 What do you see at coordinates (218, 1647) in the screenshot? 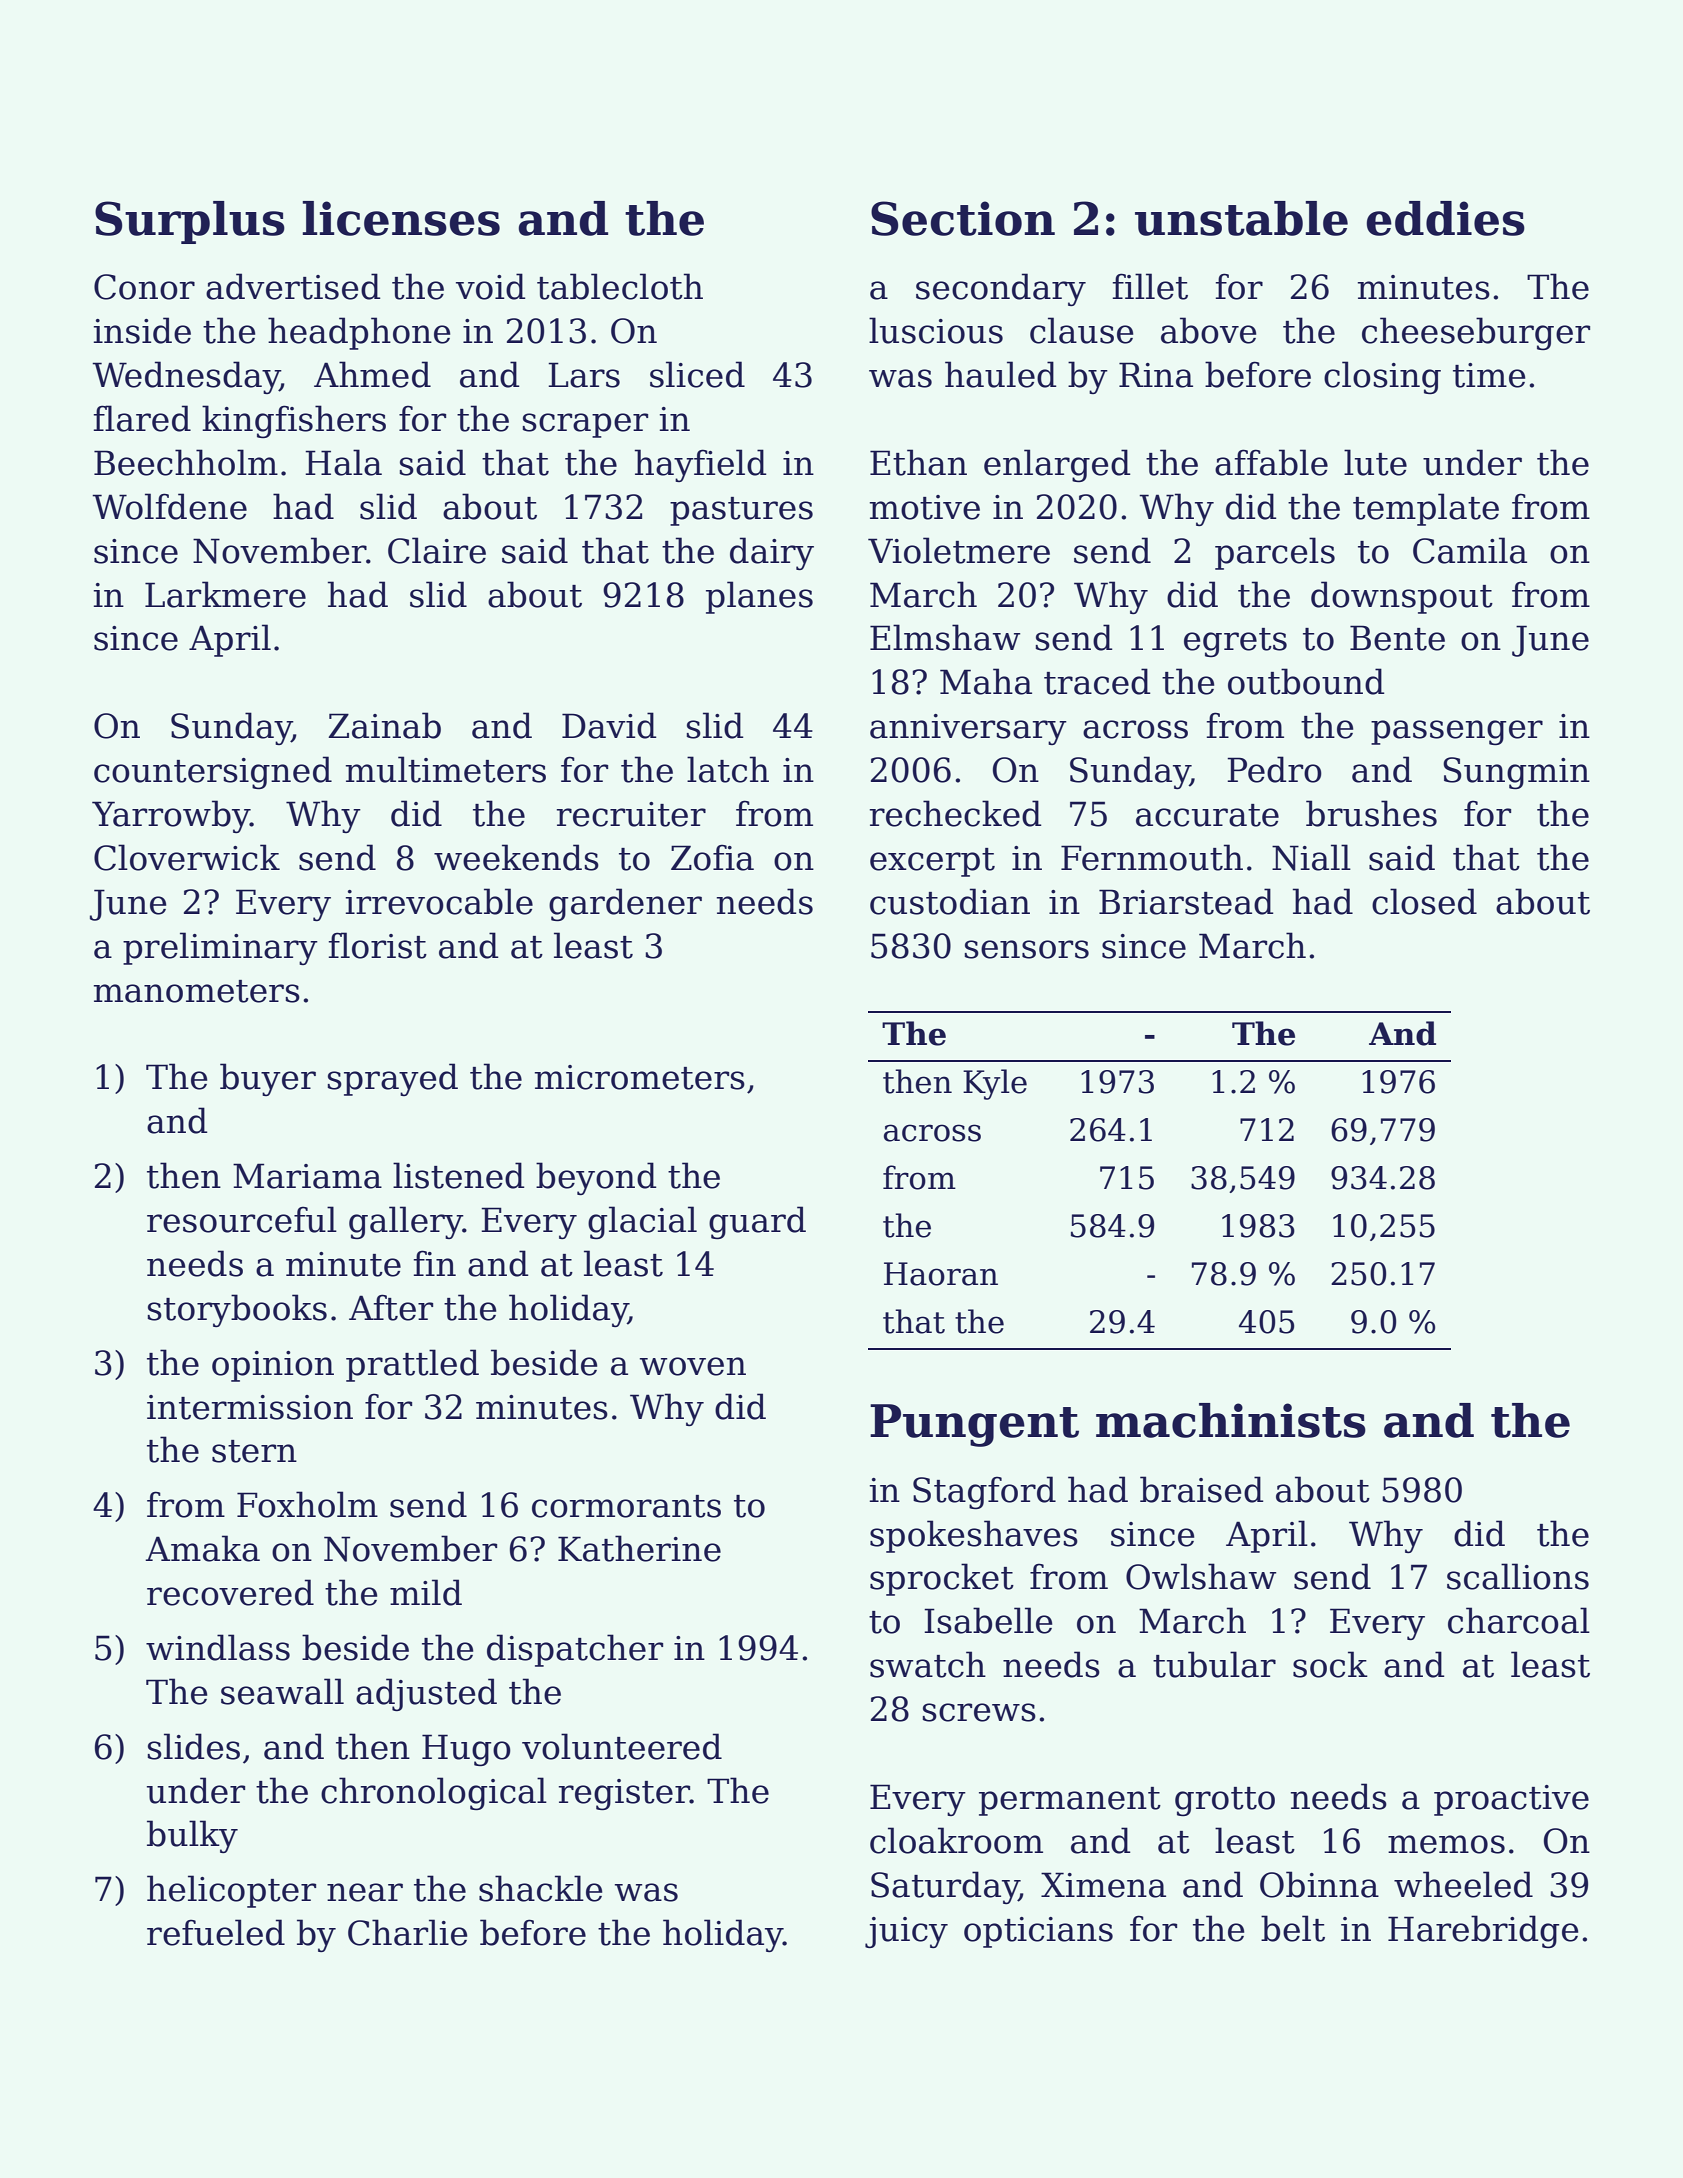
I see `windlass` at bounding box center [218, 1647].
